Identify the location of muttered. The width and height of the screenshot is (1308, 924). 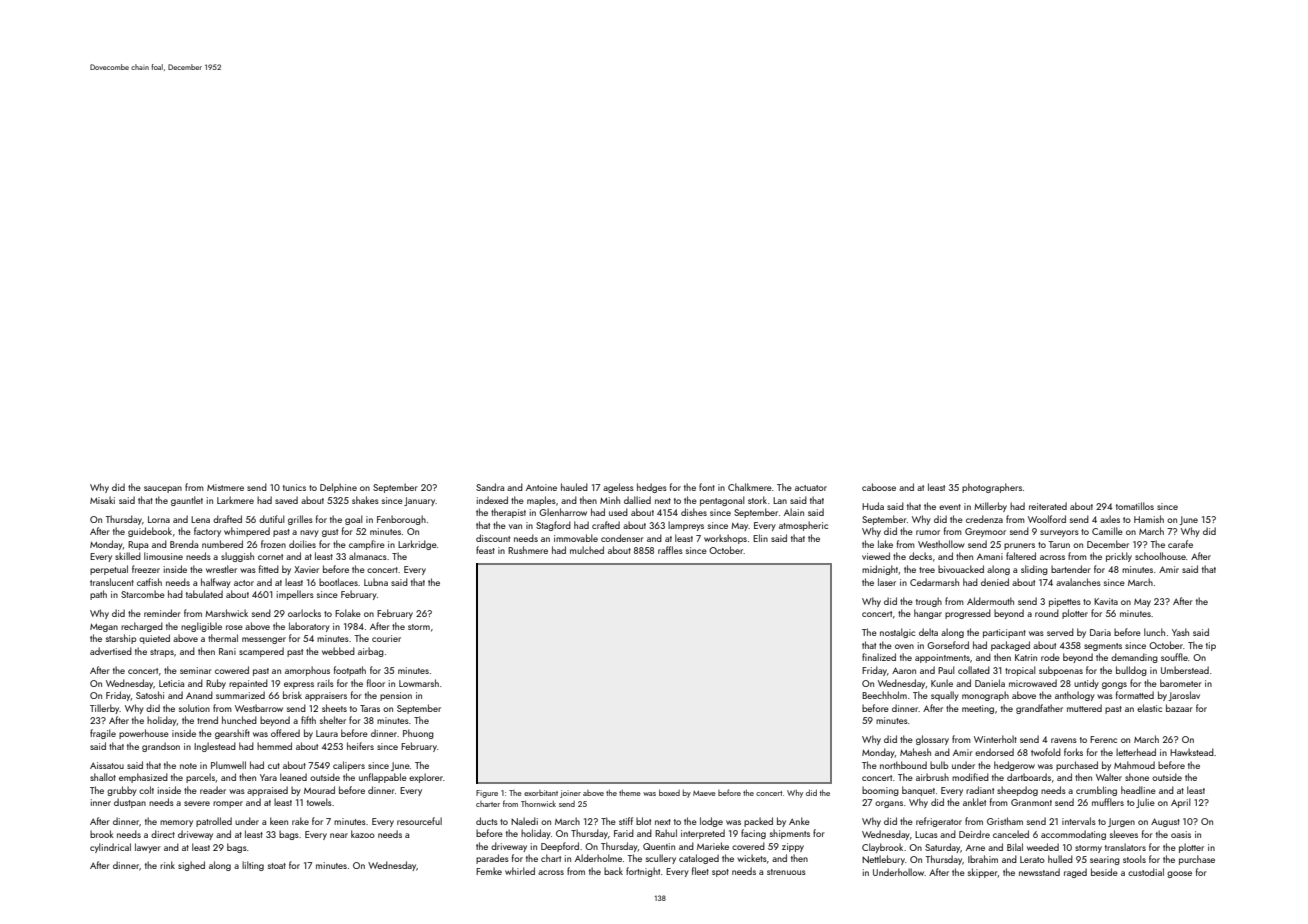
(1084, 708).
